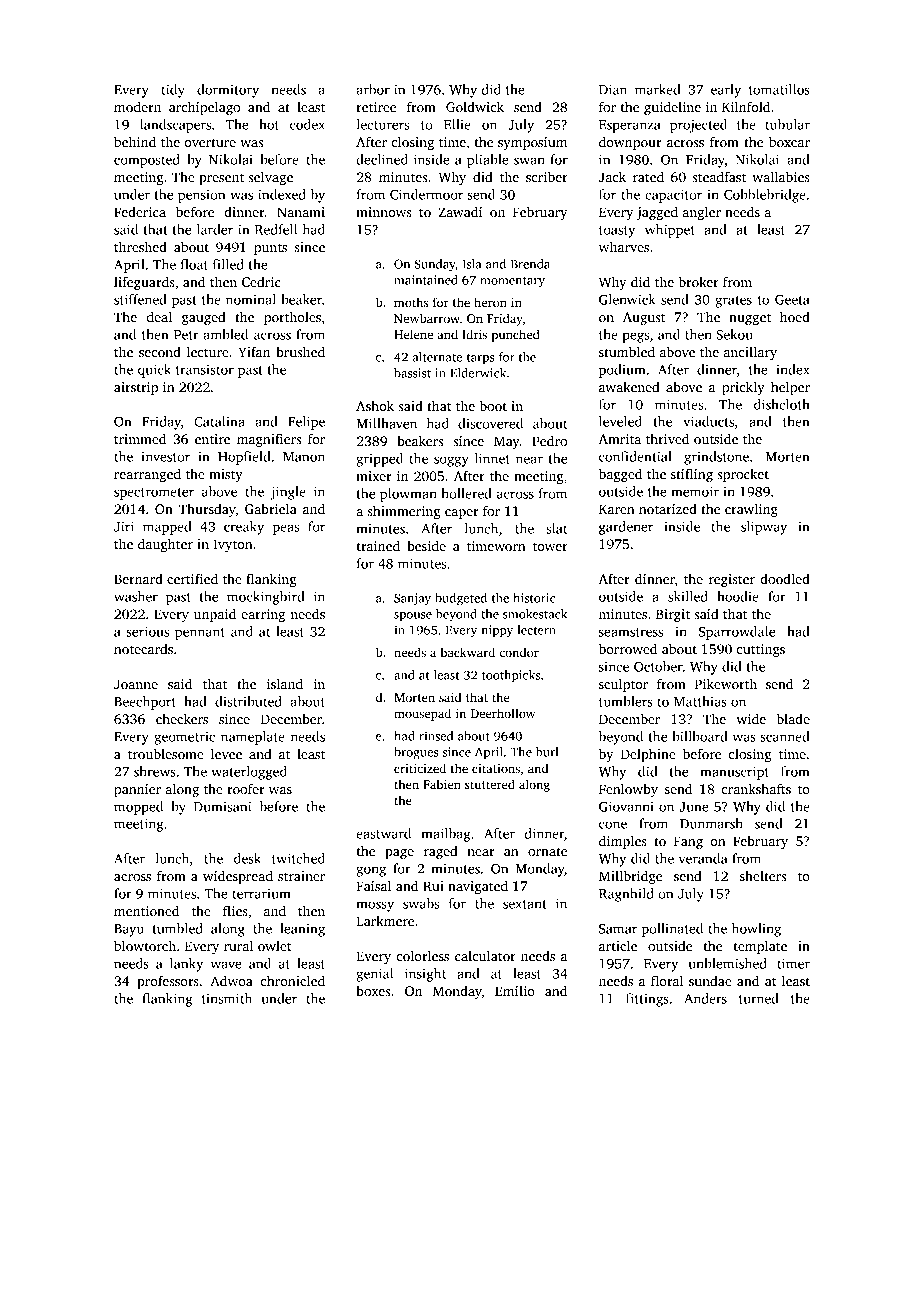 The height and width of the screenshot is (1308, 924). What do you see at coordinates (413, 617) in the screenshot?
I see `spouse` at bounding box center [413, 617].
